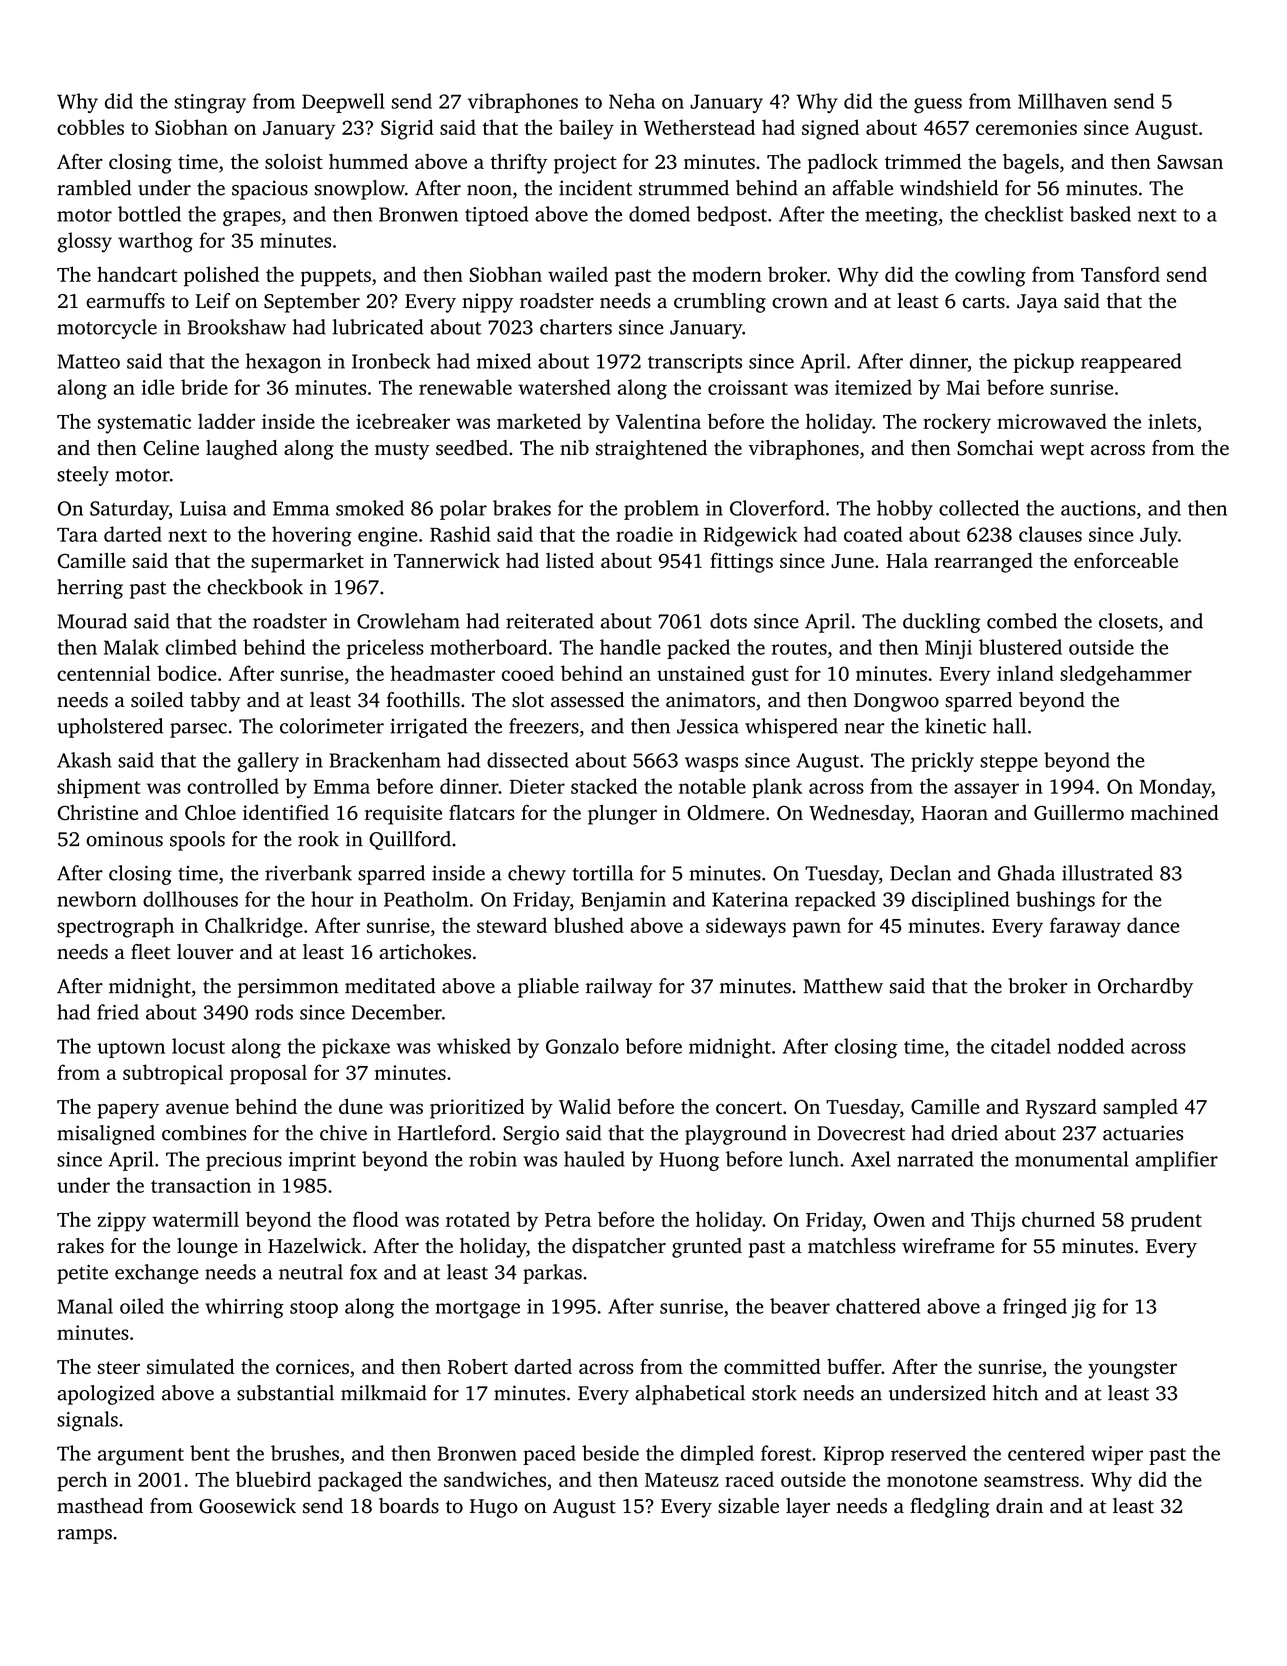  I want to click on headmaster, so click(443, 673).
